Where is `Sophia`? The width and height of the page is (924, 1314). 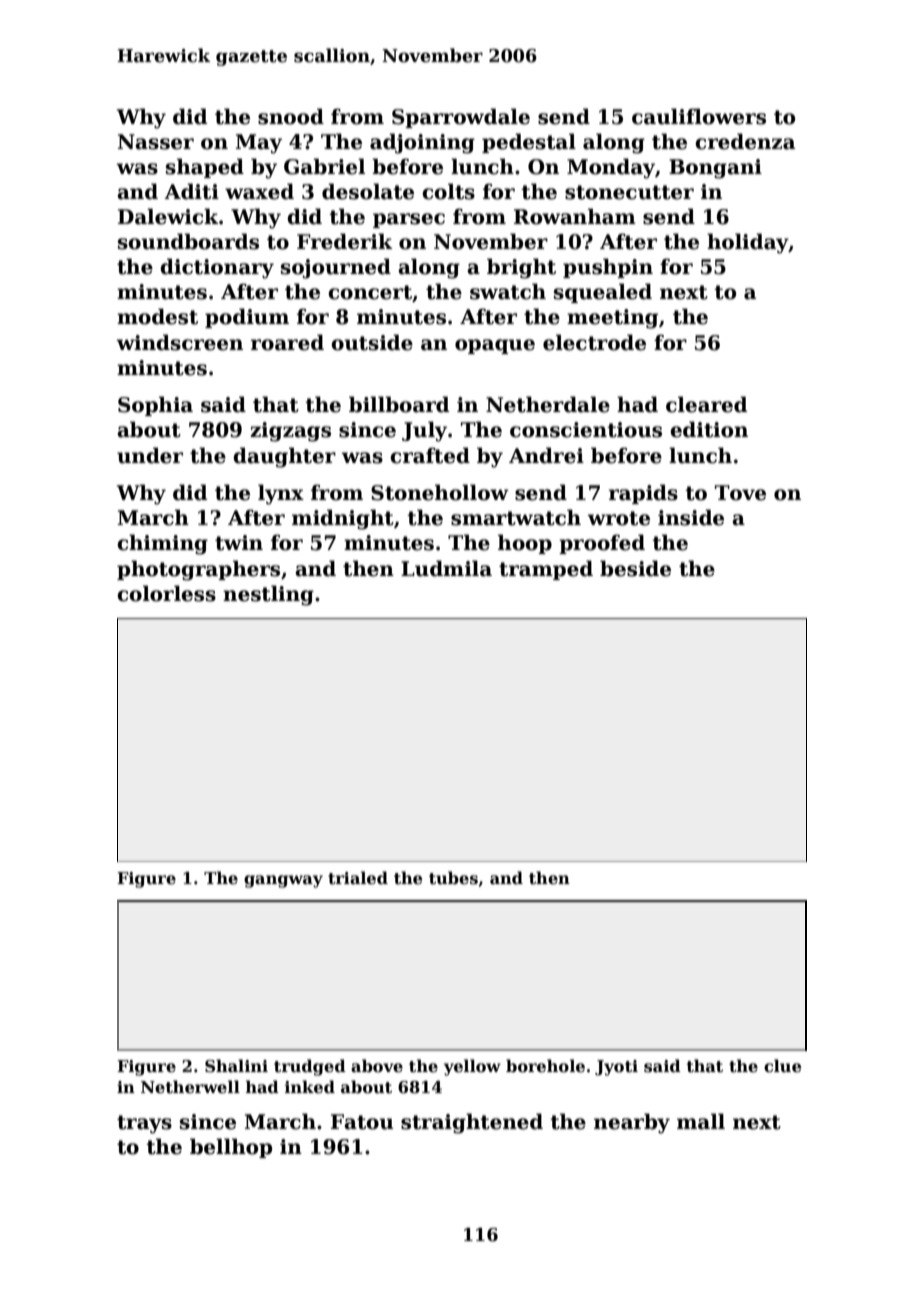
Sophia is located at coordinates (155, 406).
